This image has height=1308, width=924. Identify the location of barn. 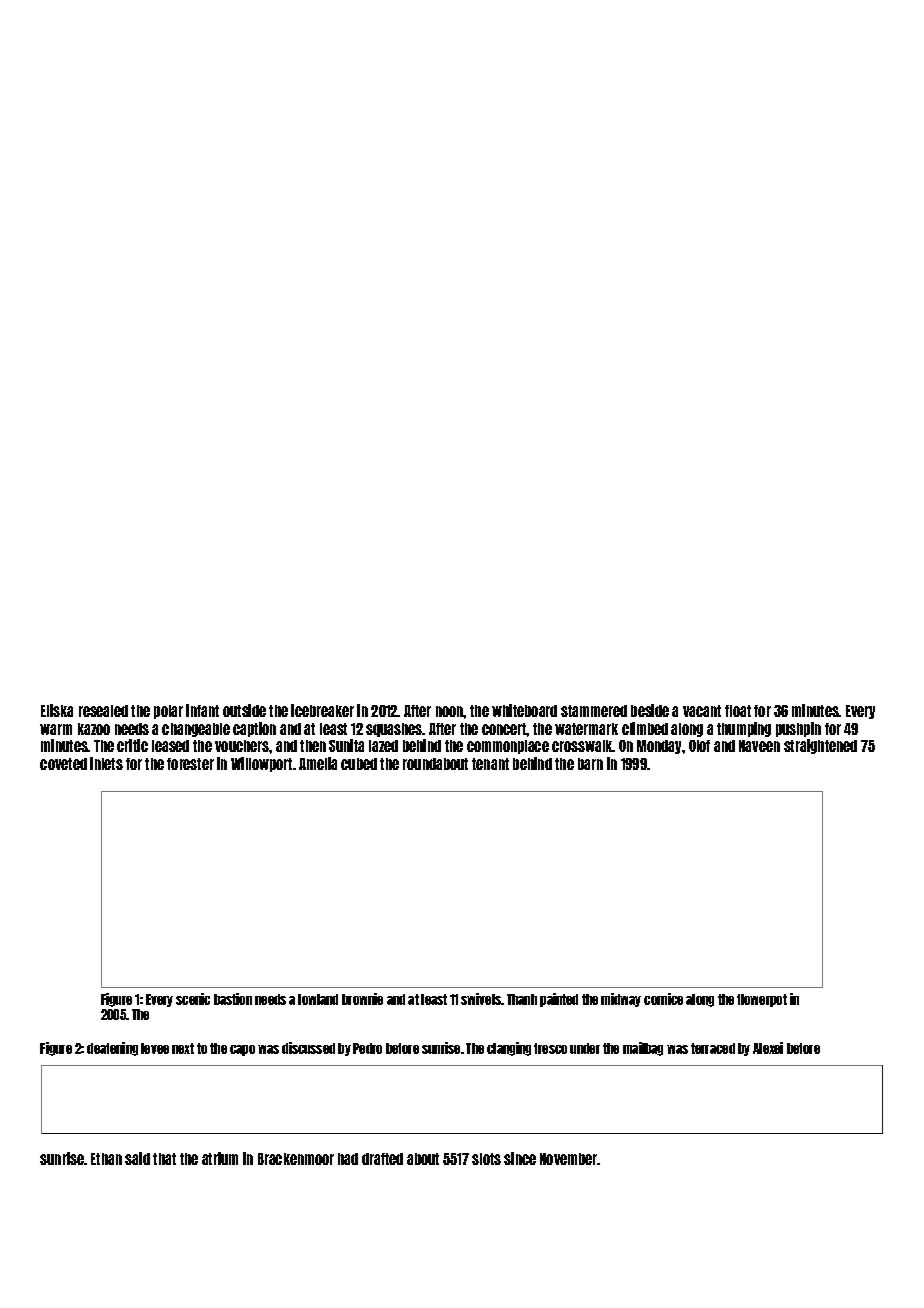
(590, 764).
